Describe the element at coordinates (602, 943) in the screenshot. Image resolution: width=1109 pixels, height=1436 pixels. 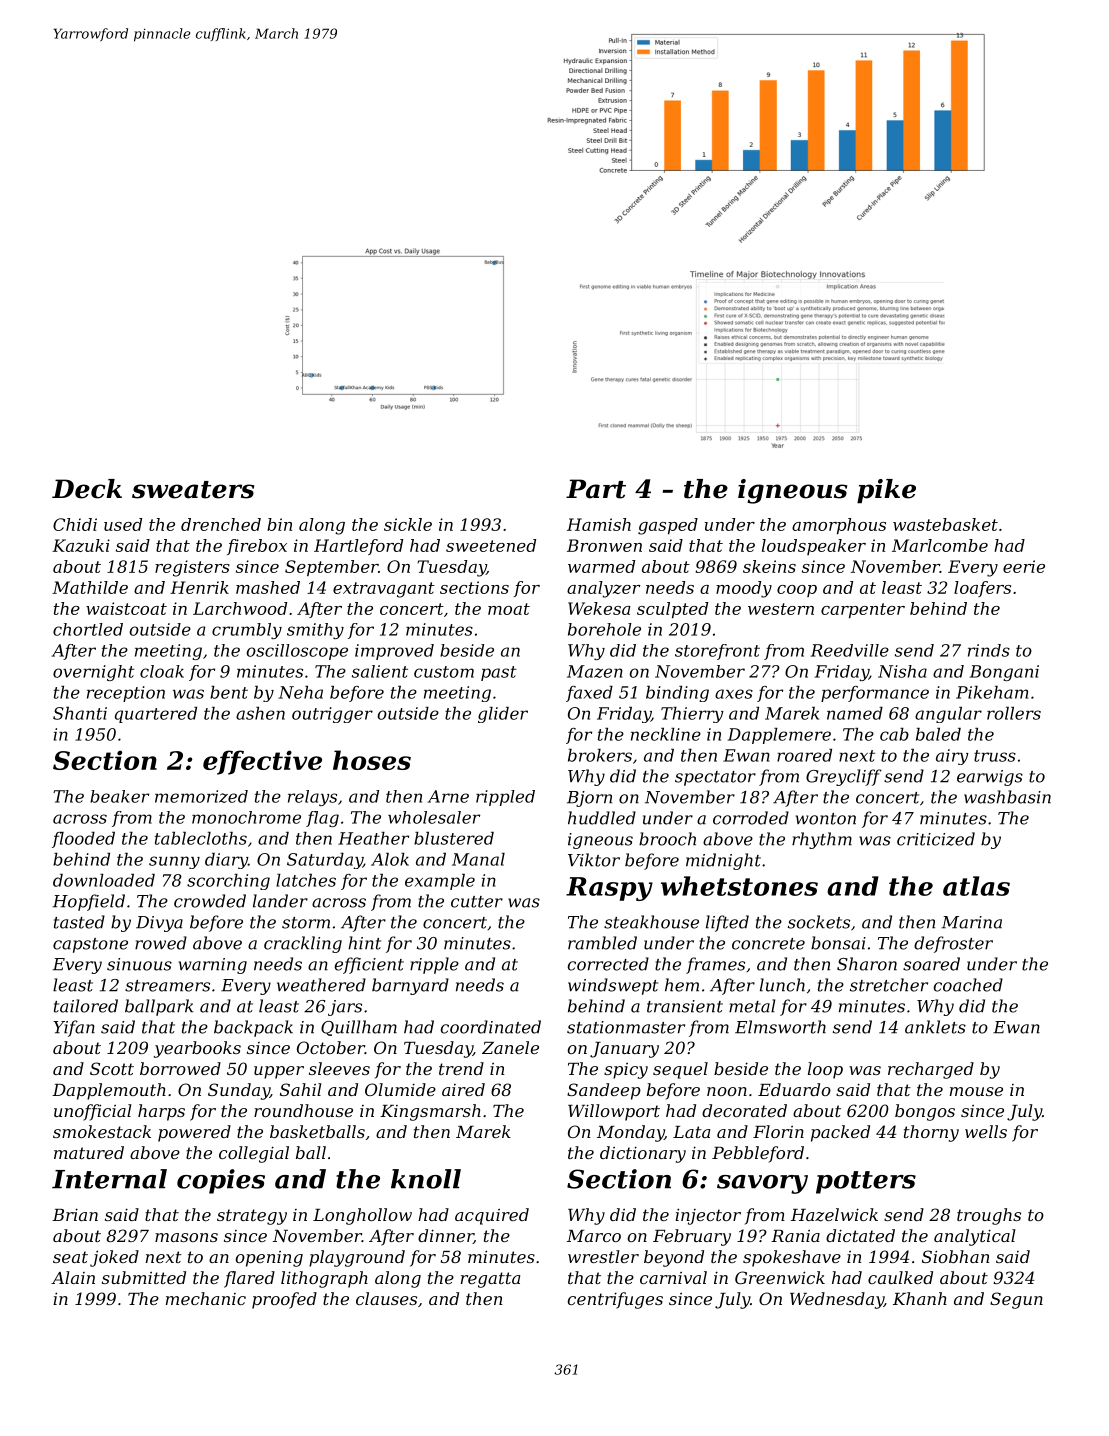
I see `rambled` at that location.
